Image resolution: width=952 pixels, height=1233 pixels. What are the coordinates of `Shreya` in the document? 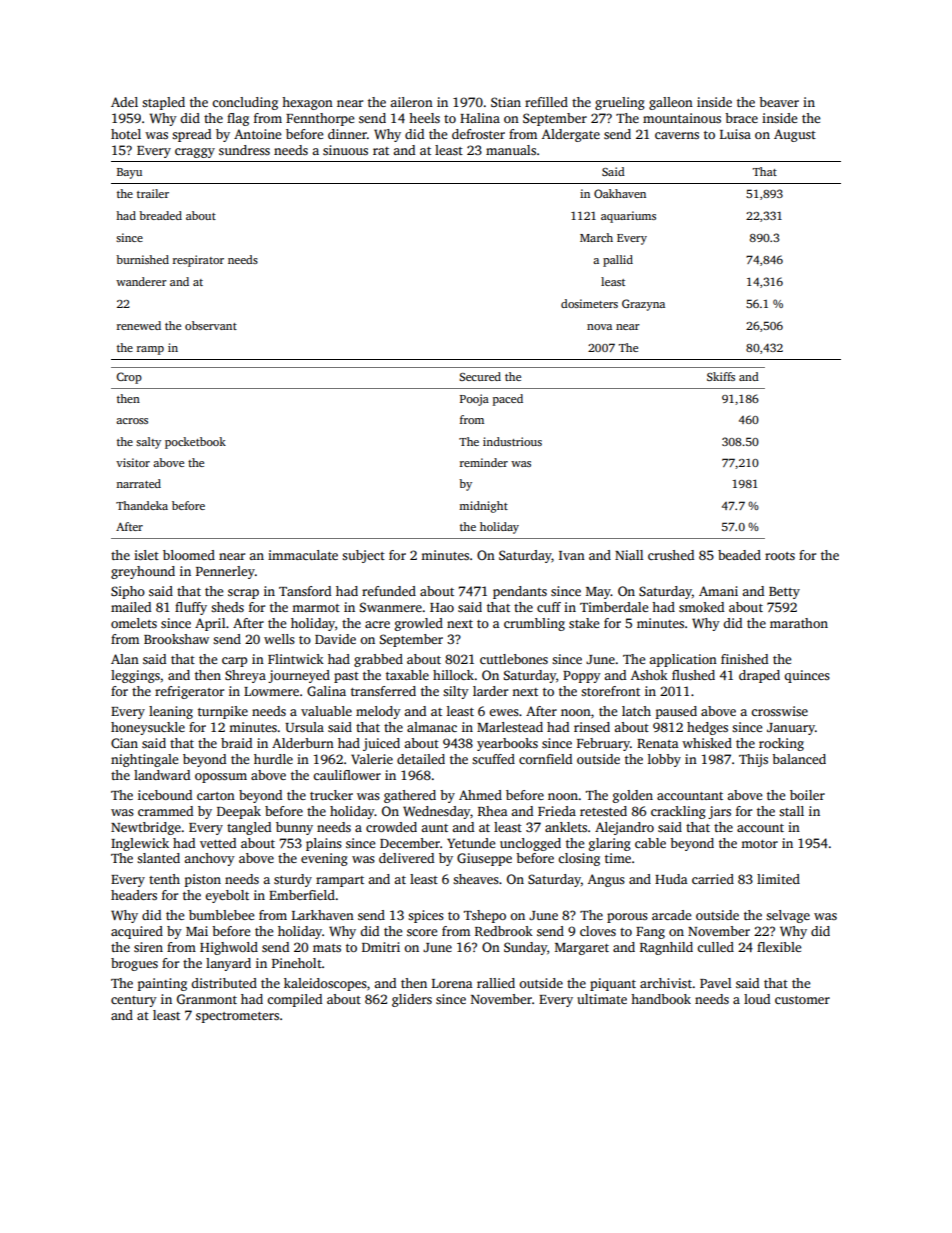 It's located at (245, 676).
